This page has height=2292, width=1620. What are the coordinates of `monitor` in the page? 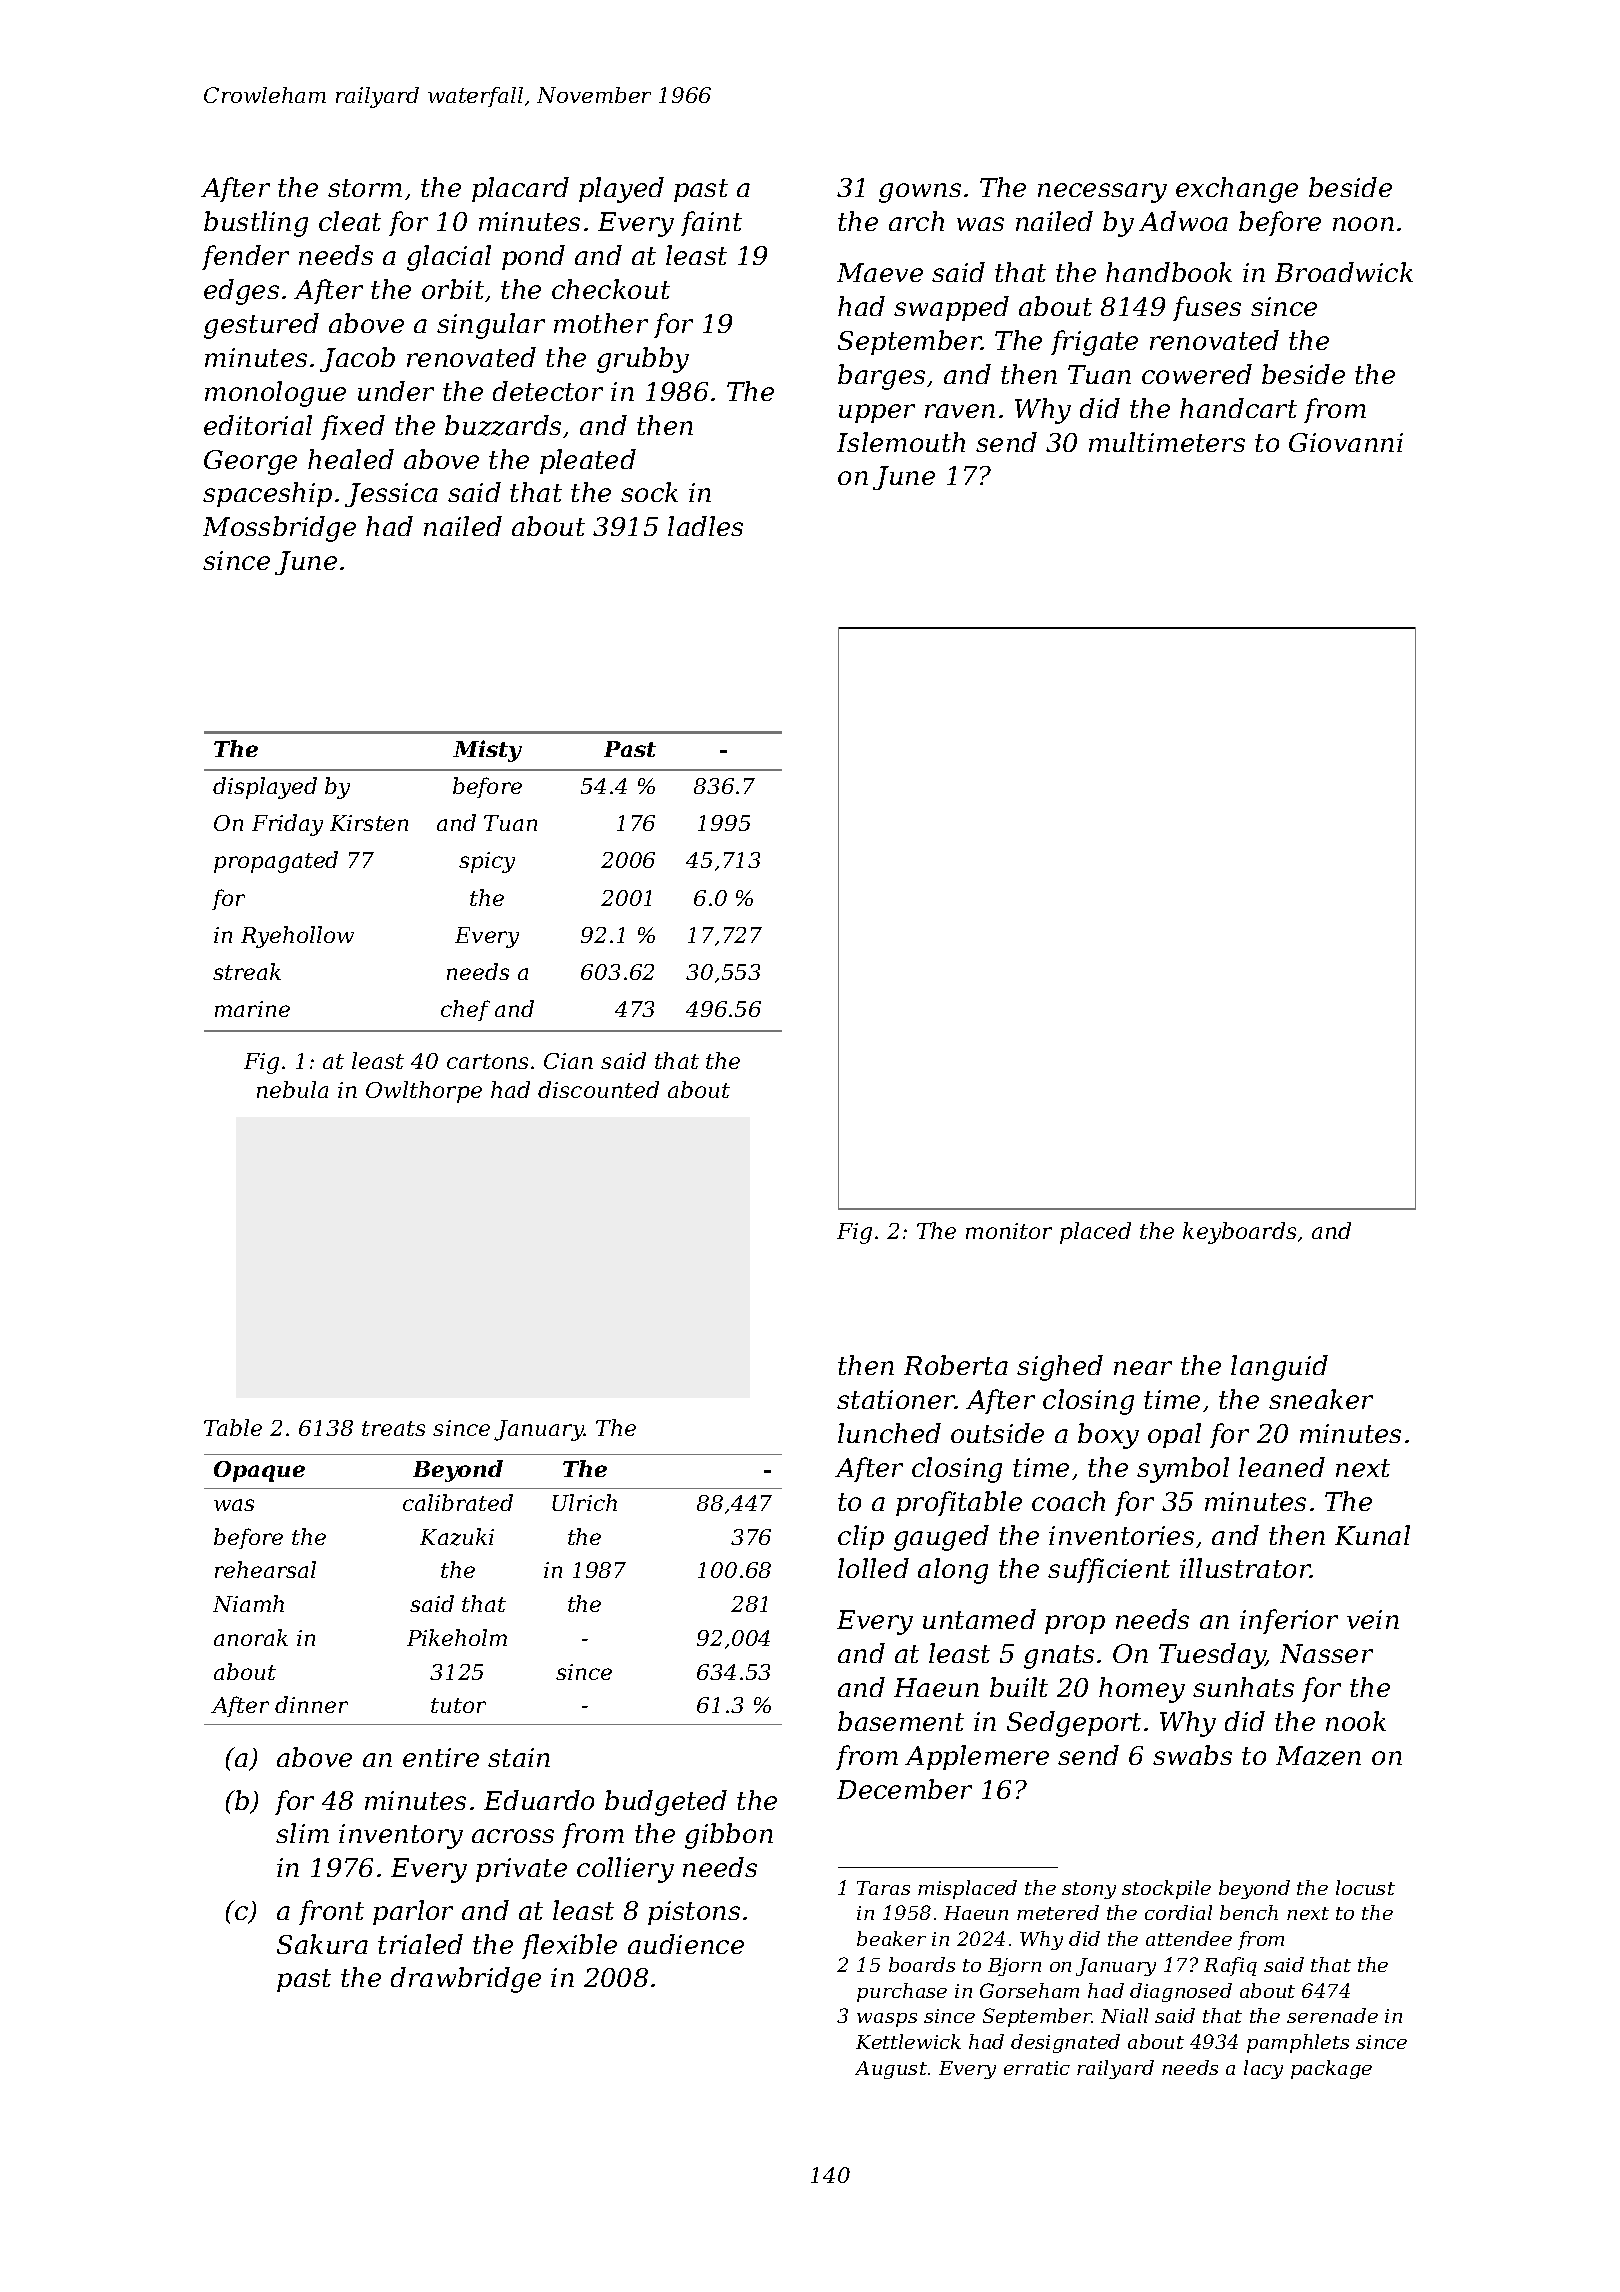 It's located at (1009, 1231).
